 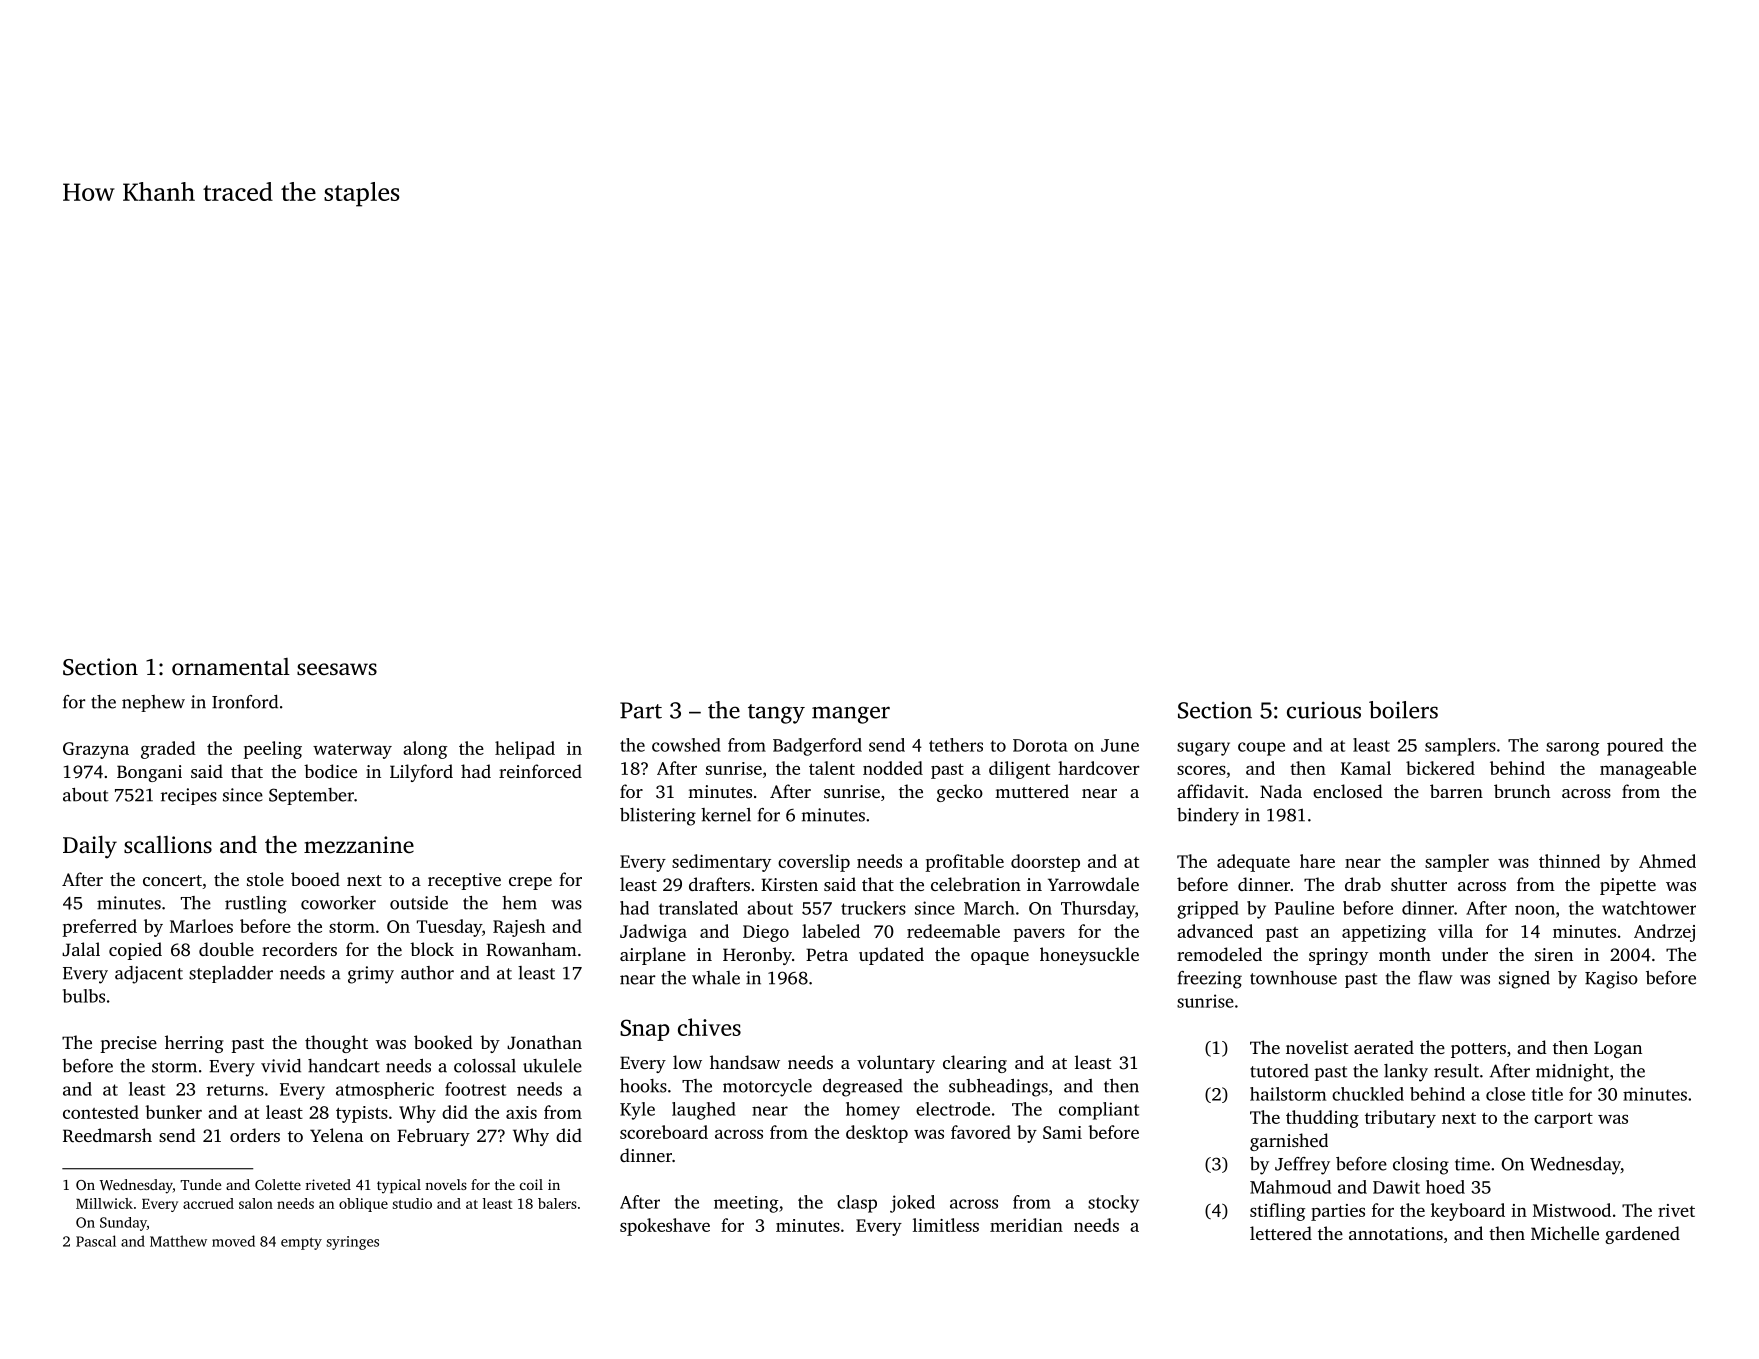 What do you see at coordinates (664, 1132) in the screenshot?
I see `scoreboard` at bounding box center [664, 1132].
